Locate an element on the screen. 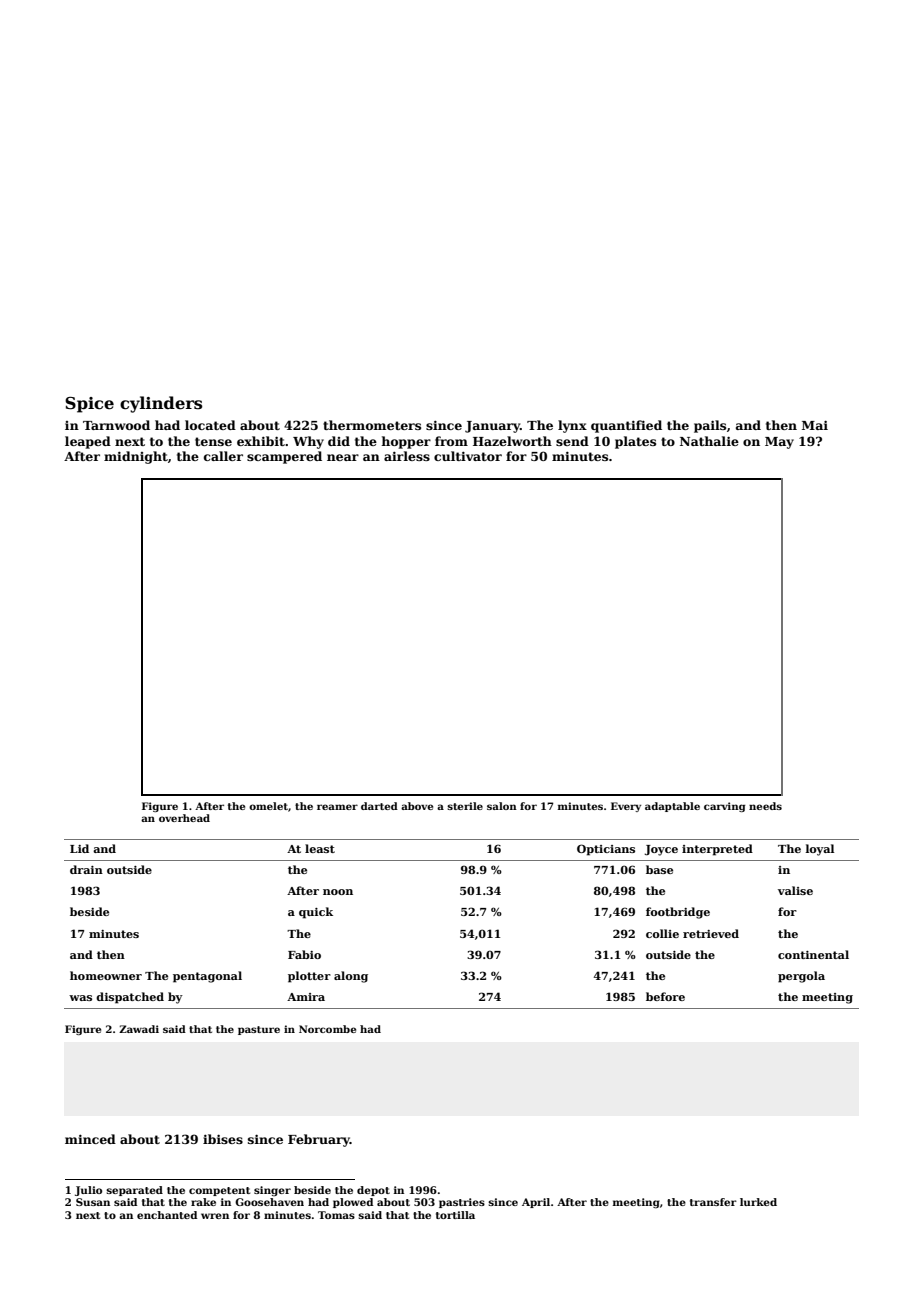 This screenshot has height=1308, width=924. Every is located at coordinates (626, 807).
